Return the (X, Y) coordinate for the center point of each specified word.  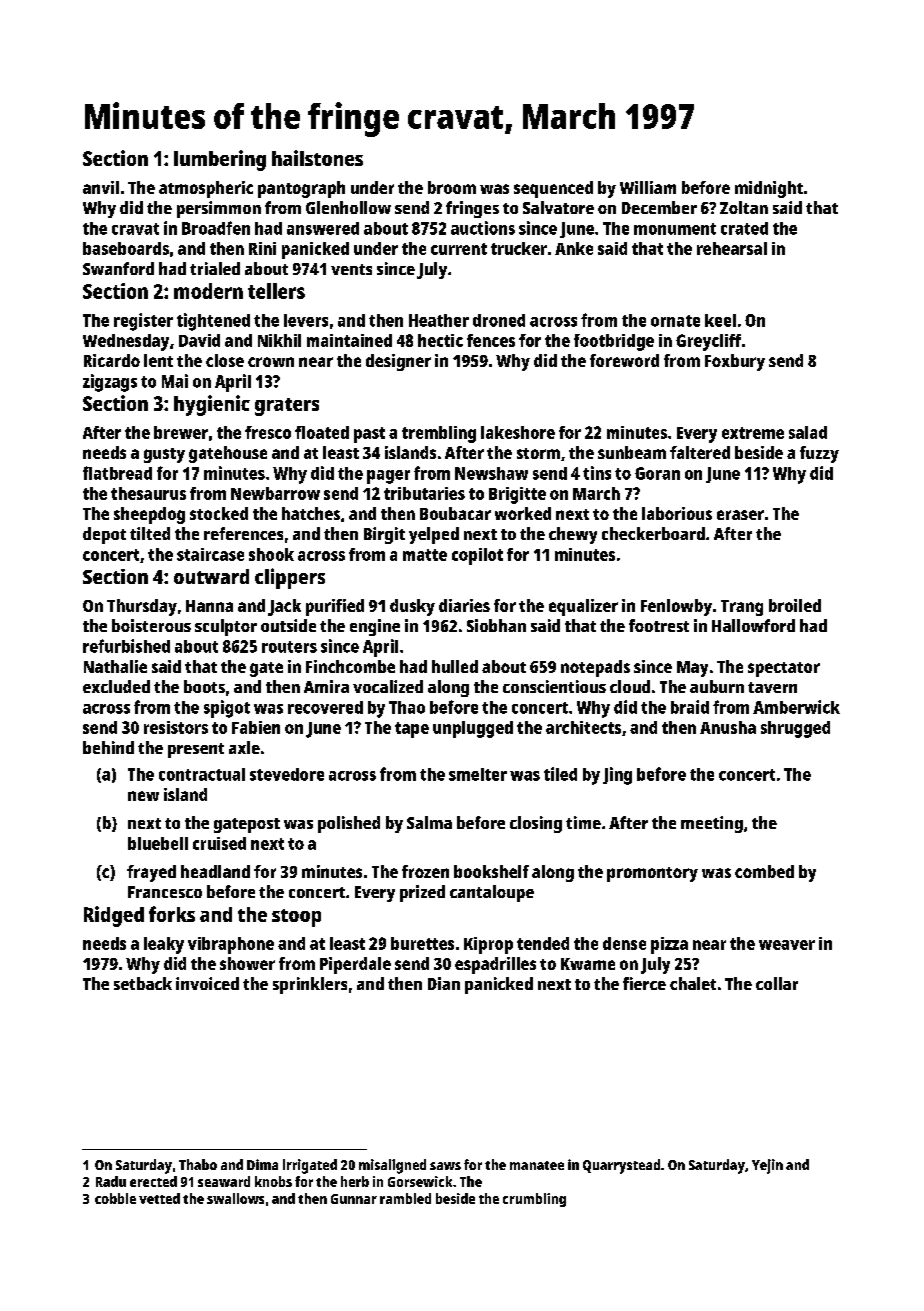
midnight (769, 189)
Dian (444, 983)
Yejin (767, 1166)
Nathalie (115, 666)
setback (143, 983)
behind (108, 747)
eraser (740, 515)
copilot (477, 556)
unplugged (473, 729)
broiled (795, 605)
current (459, 249)
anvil (101, 187)
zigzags (110, 383)
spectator (784, 669)
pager (388, 477)
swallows (235, 1198)
